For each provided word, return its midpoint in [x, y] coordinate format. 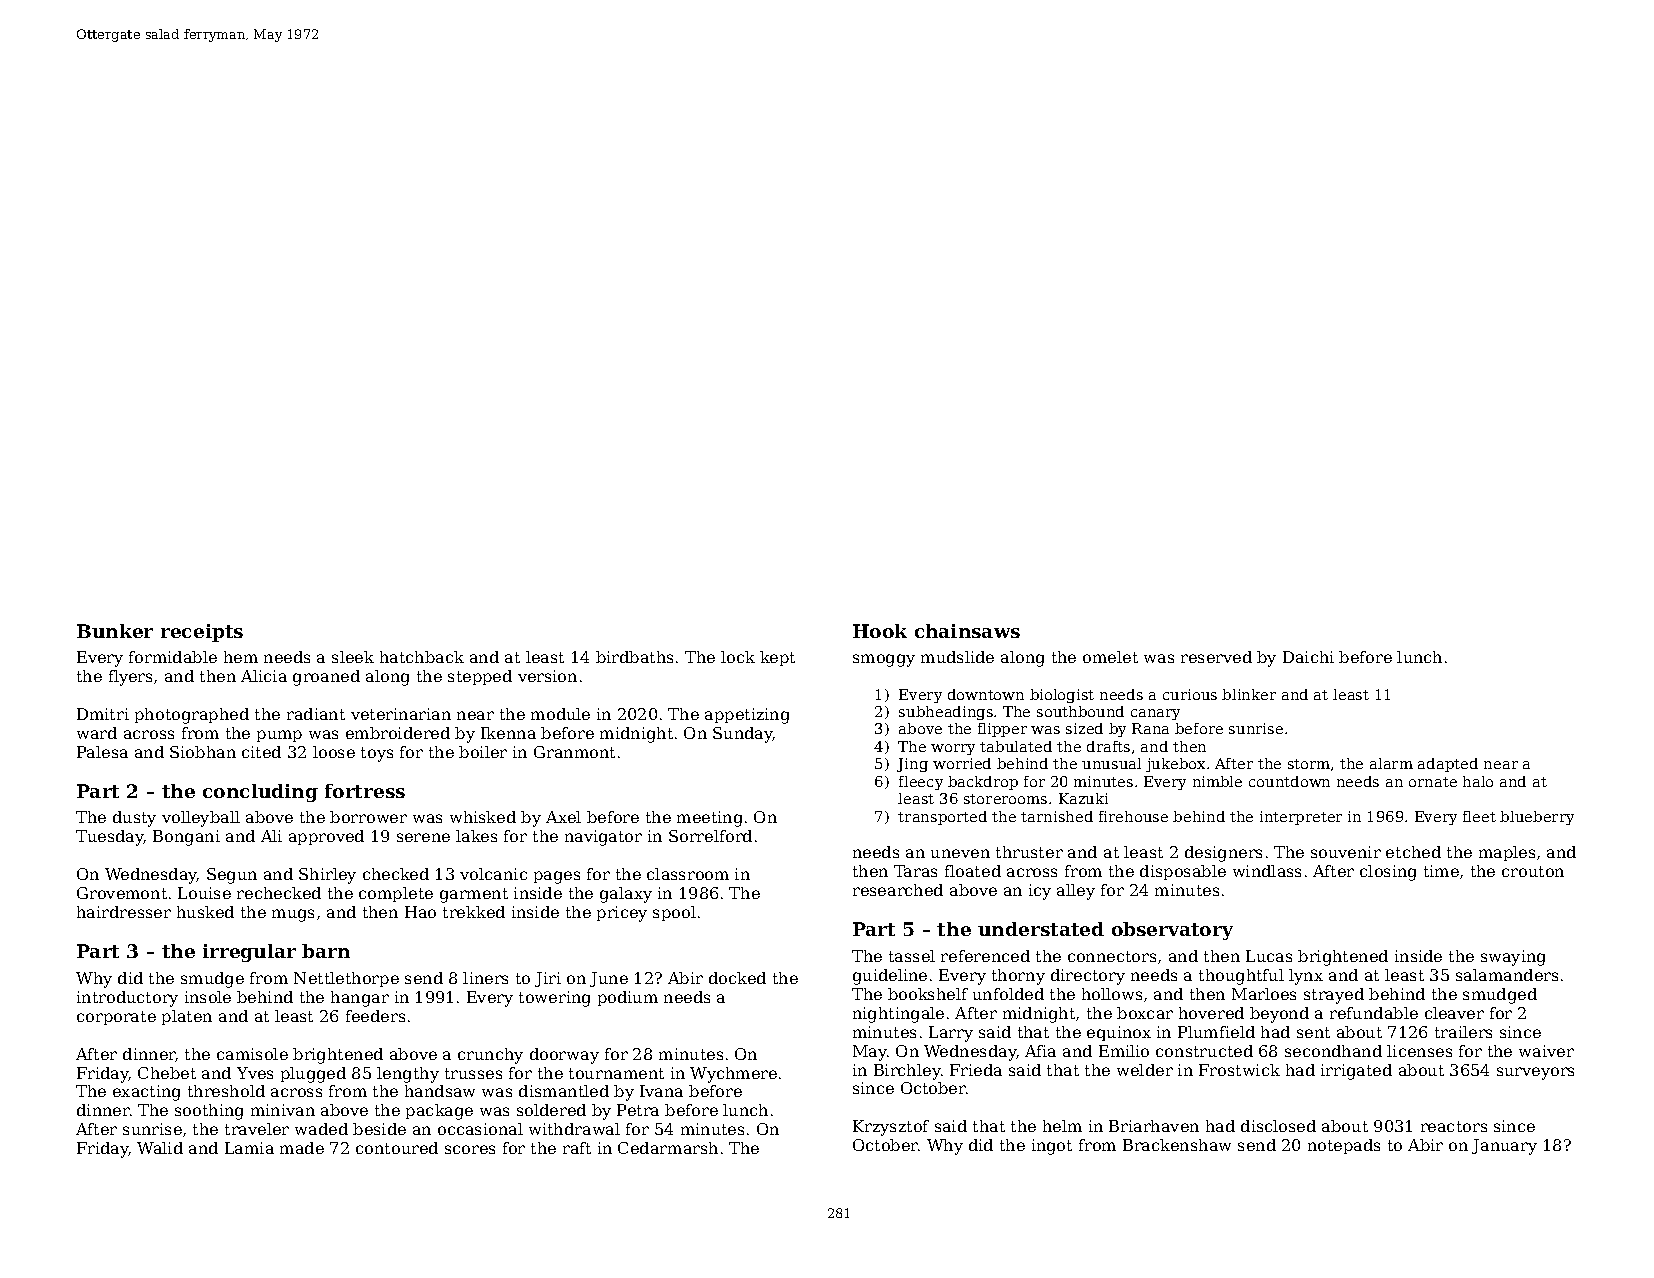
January [1504, 1147]
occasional [480, 1129]
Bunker [115, 631]
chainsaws [967, 631]
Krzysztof [891, 1128]
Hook [880, 631]
